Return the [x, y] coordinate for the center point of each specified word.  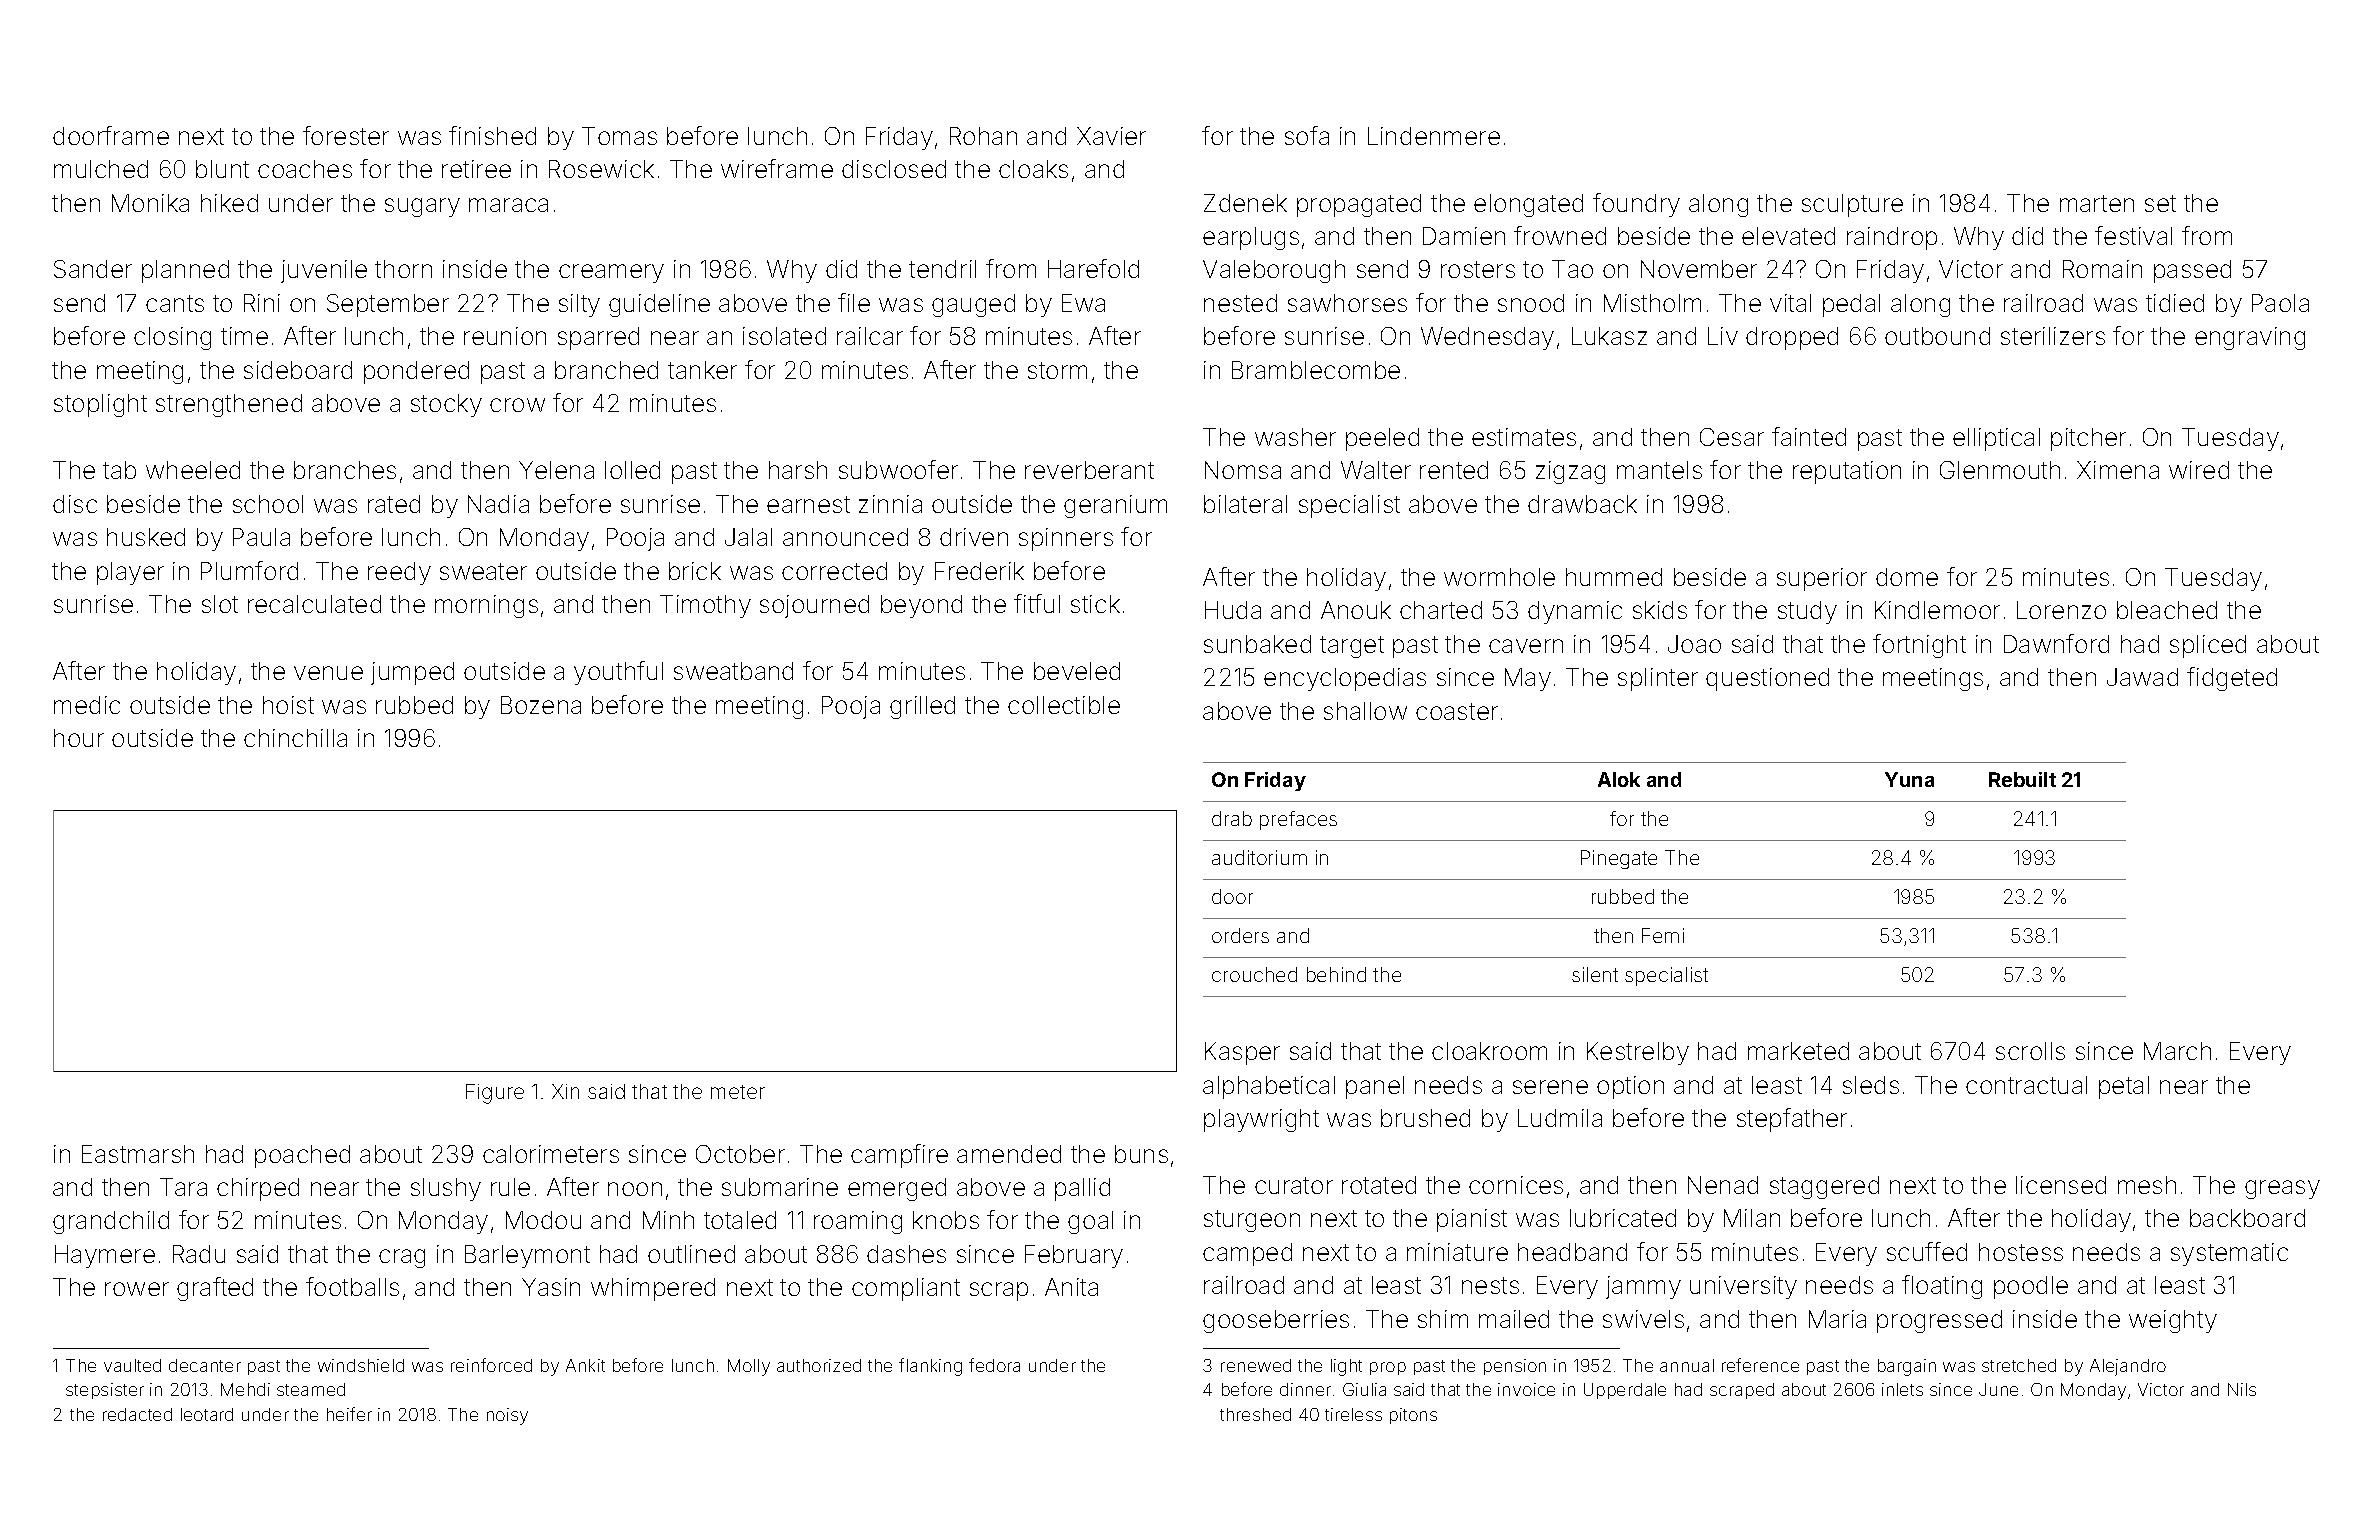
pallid [1082, 1189]
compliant [906, 1289]
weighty [2173, 1321]
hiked [229, 203]
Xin [565, 1091]
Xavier [1111, 136]
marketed [1798, 1051]
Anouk [1356, 610]
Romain [2102, 269]
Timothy [705, 606]
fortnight [1919, 646]
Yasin [551, 1287]
